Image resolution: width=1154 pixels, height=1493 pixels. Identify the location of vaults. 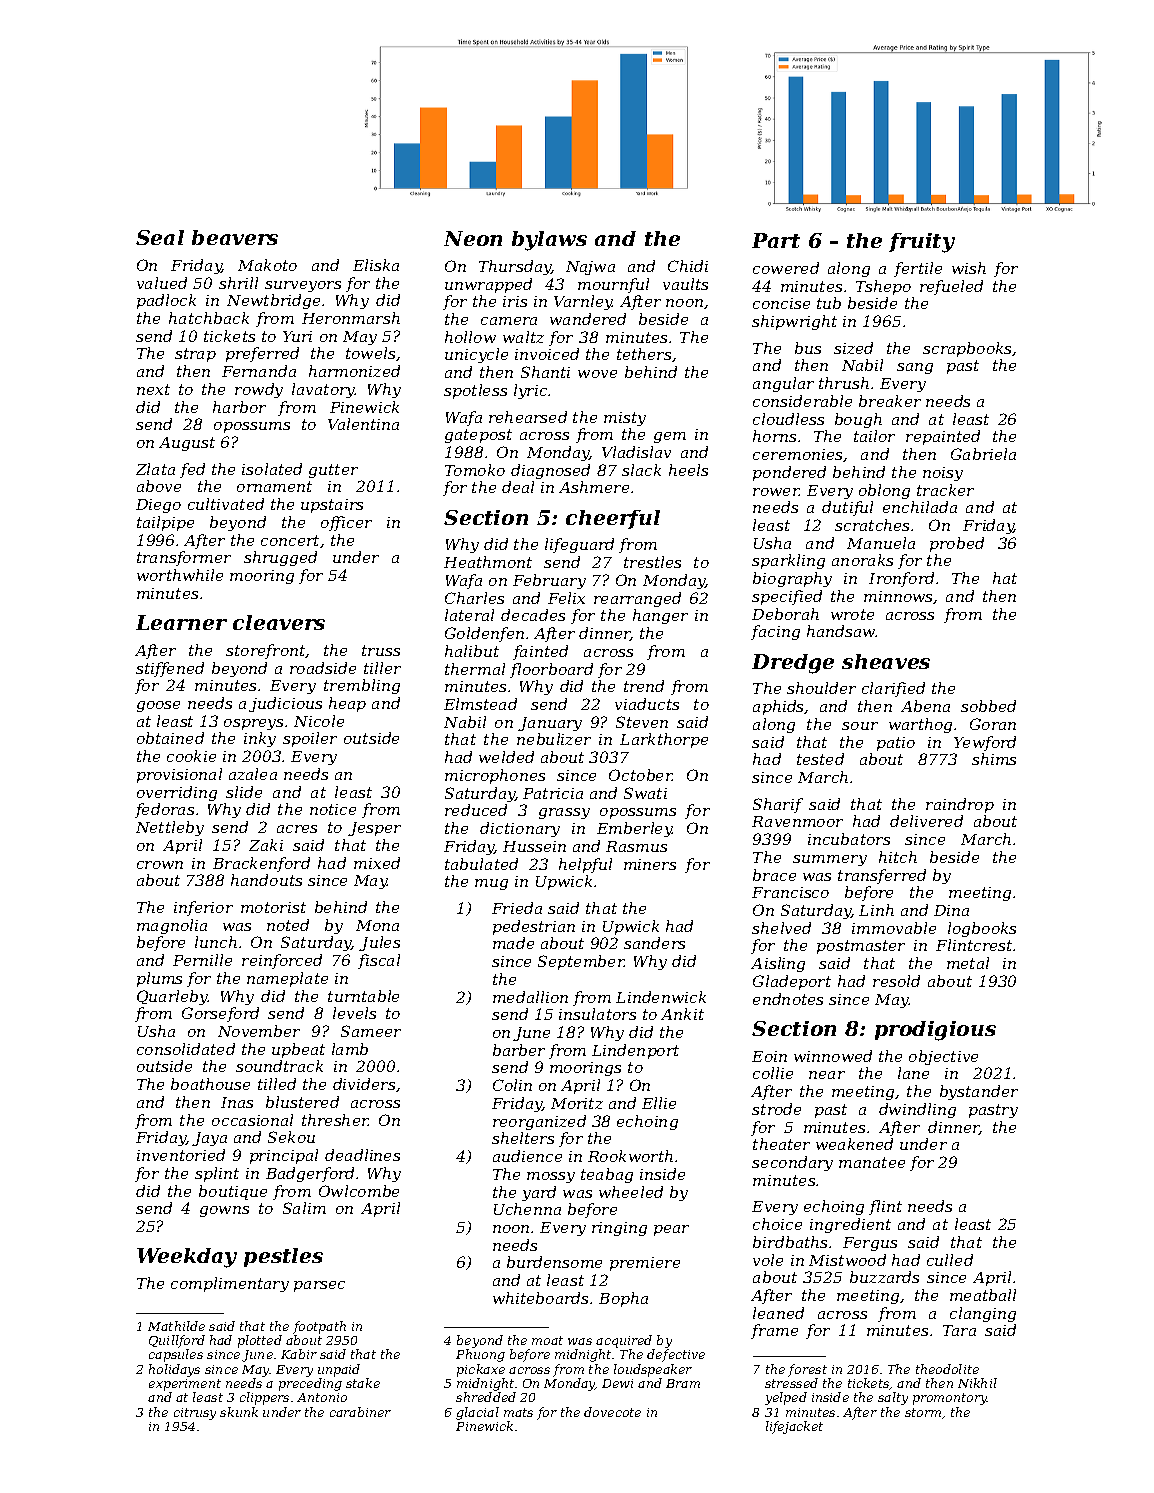
(685, 284).
